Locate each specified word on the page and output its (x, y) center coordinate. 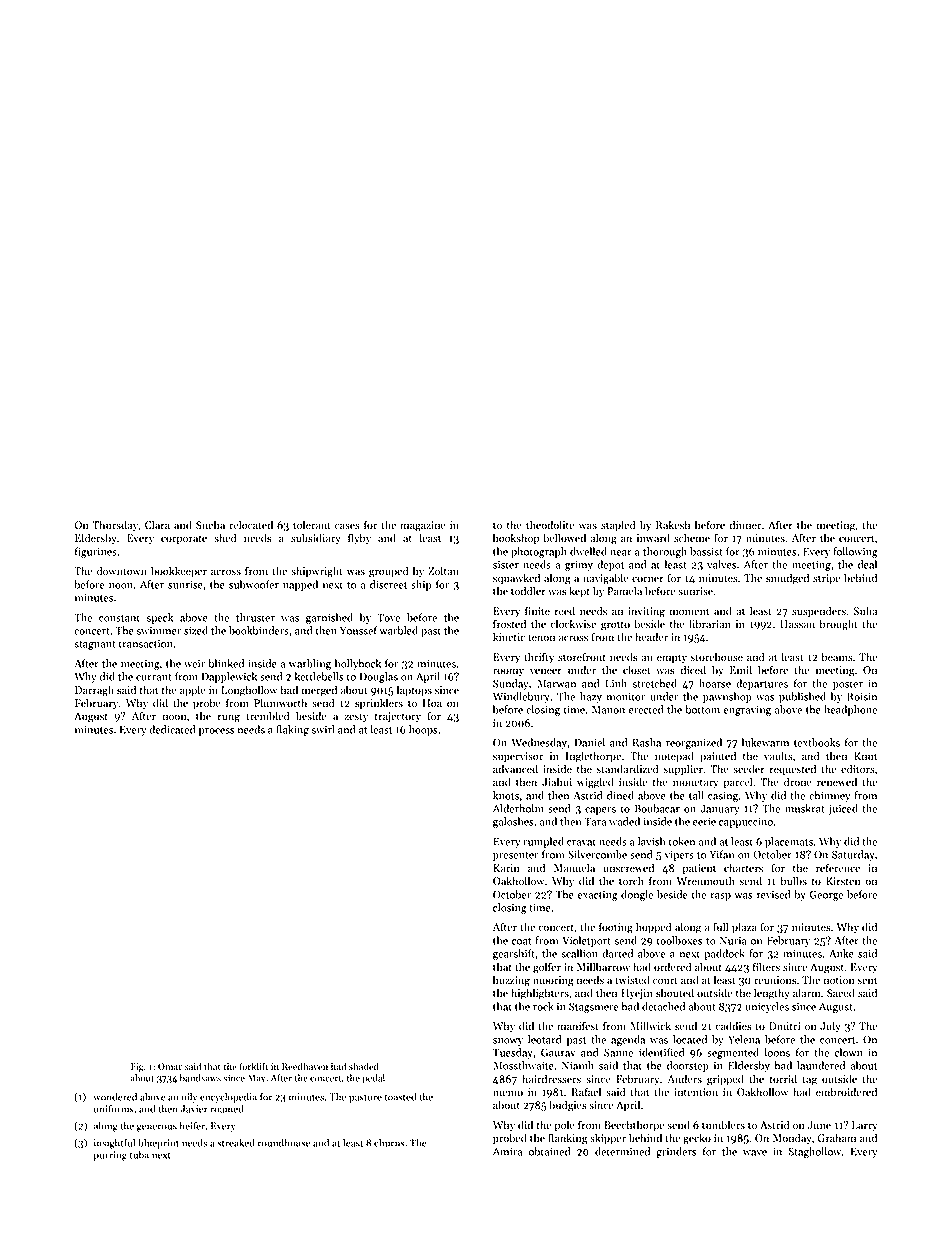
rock (543, 1006)
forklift (253, 1066)
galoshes (513, 822)
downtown (122, 571)
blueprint (158, 1143)
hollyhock (358, 664)
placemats (789, 842)
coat (522, 941)
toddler (528, 591)
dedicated (172, 729)
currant (154, 677)
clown (849, 1052)
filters (766, 967)
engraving (747, 710)
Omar (170, 1066)
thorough (665, 552)
